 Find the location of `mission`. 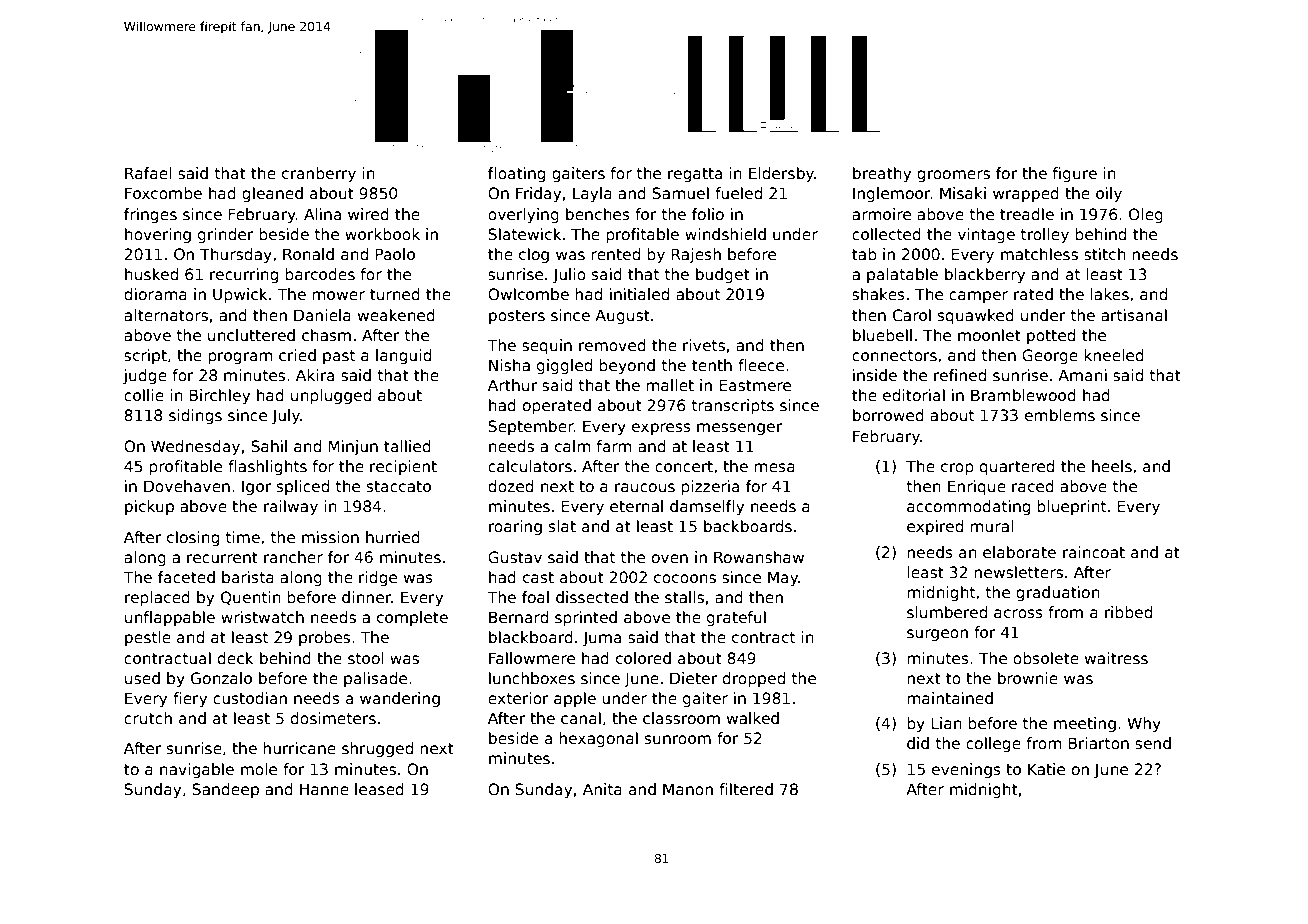

mission is located at coordinates (330, 537).
